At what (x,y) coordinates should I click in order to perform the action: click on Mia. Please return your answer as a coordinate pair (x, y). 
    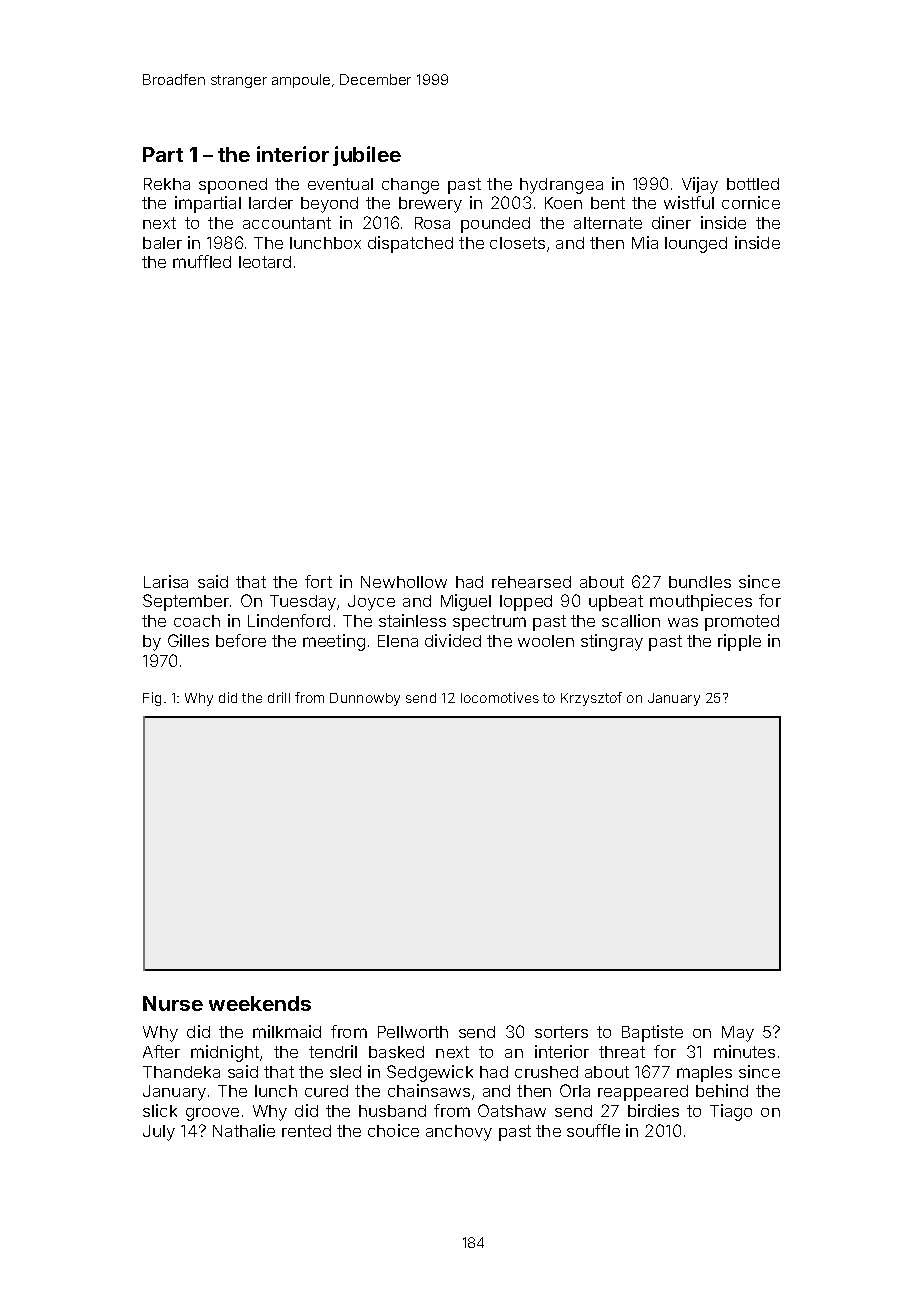
    Looking at the image, I should click on (645, 242).
